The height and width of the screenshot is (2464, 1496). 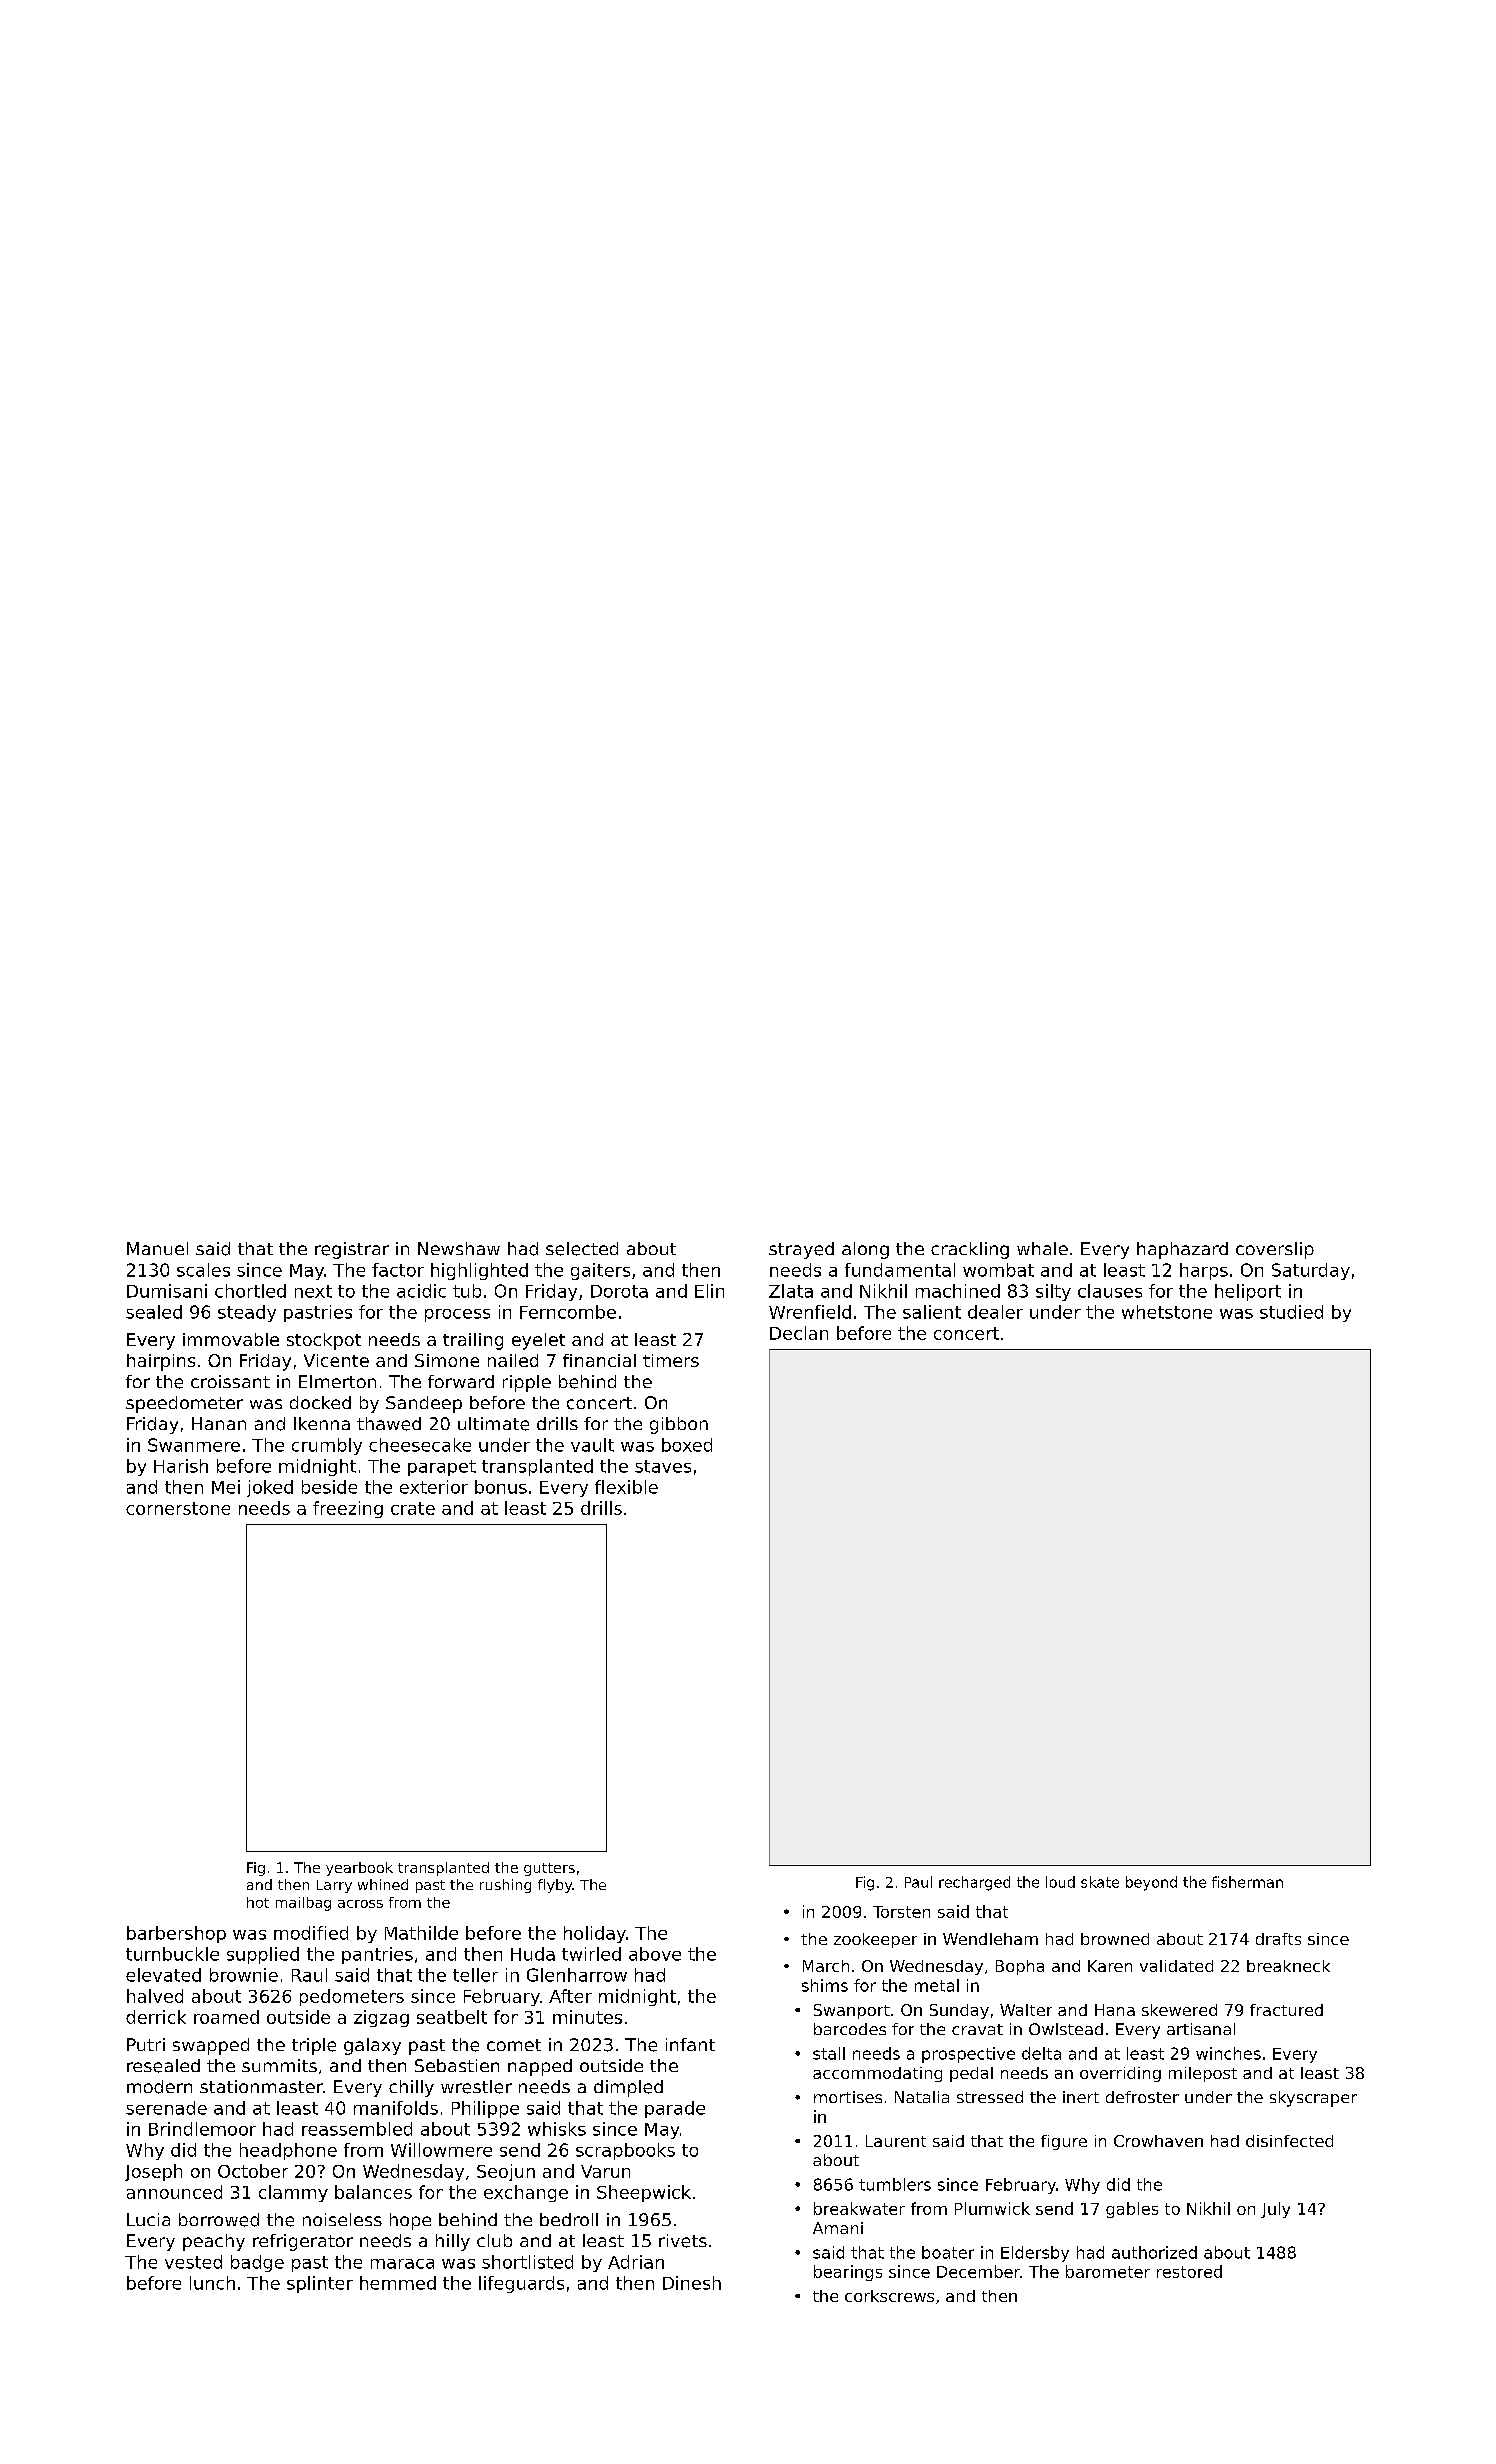 I want to click on yearbook, so click(x=359, y=1869).
